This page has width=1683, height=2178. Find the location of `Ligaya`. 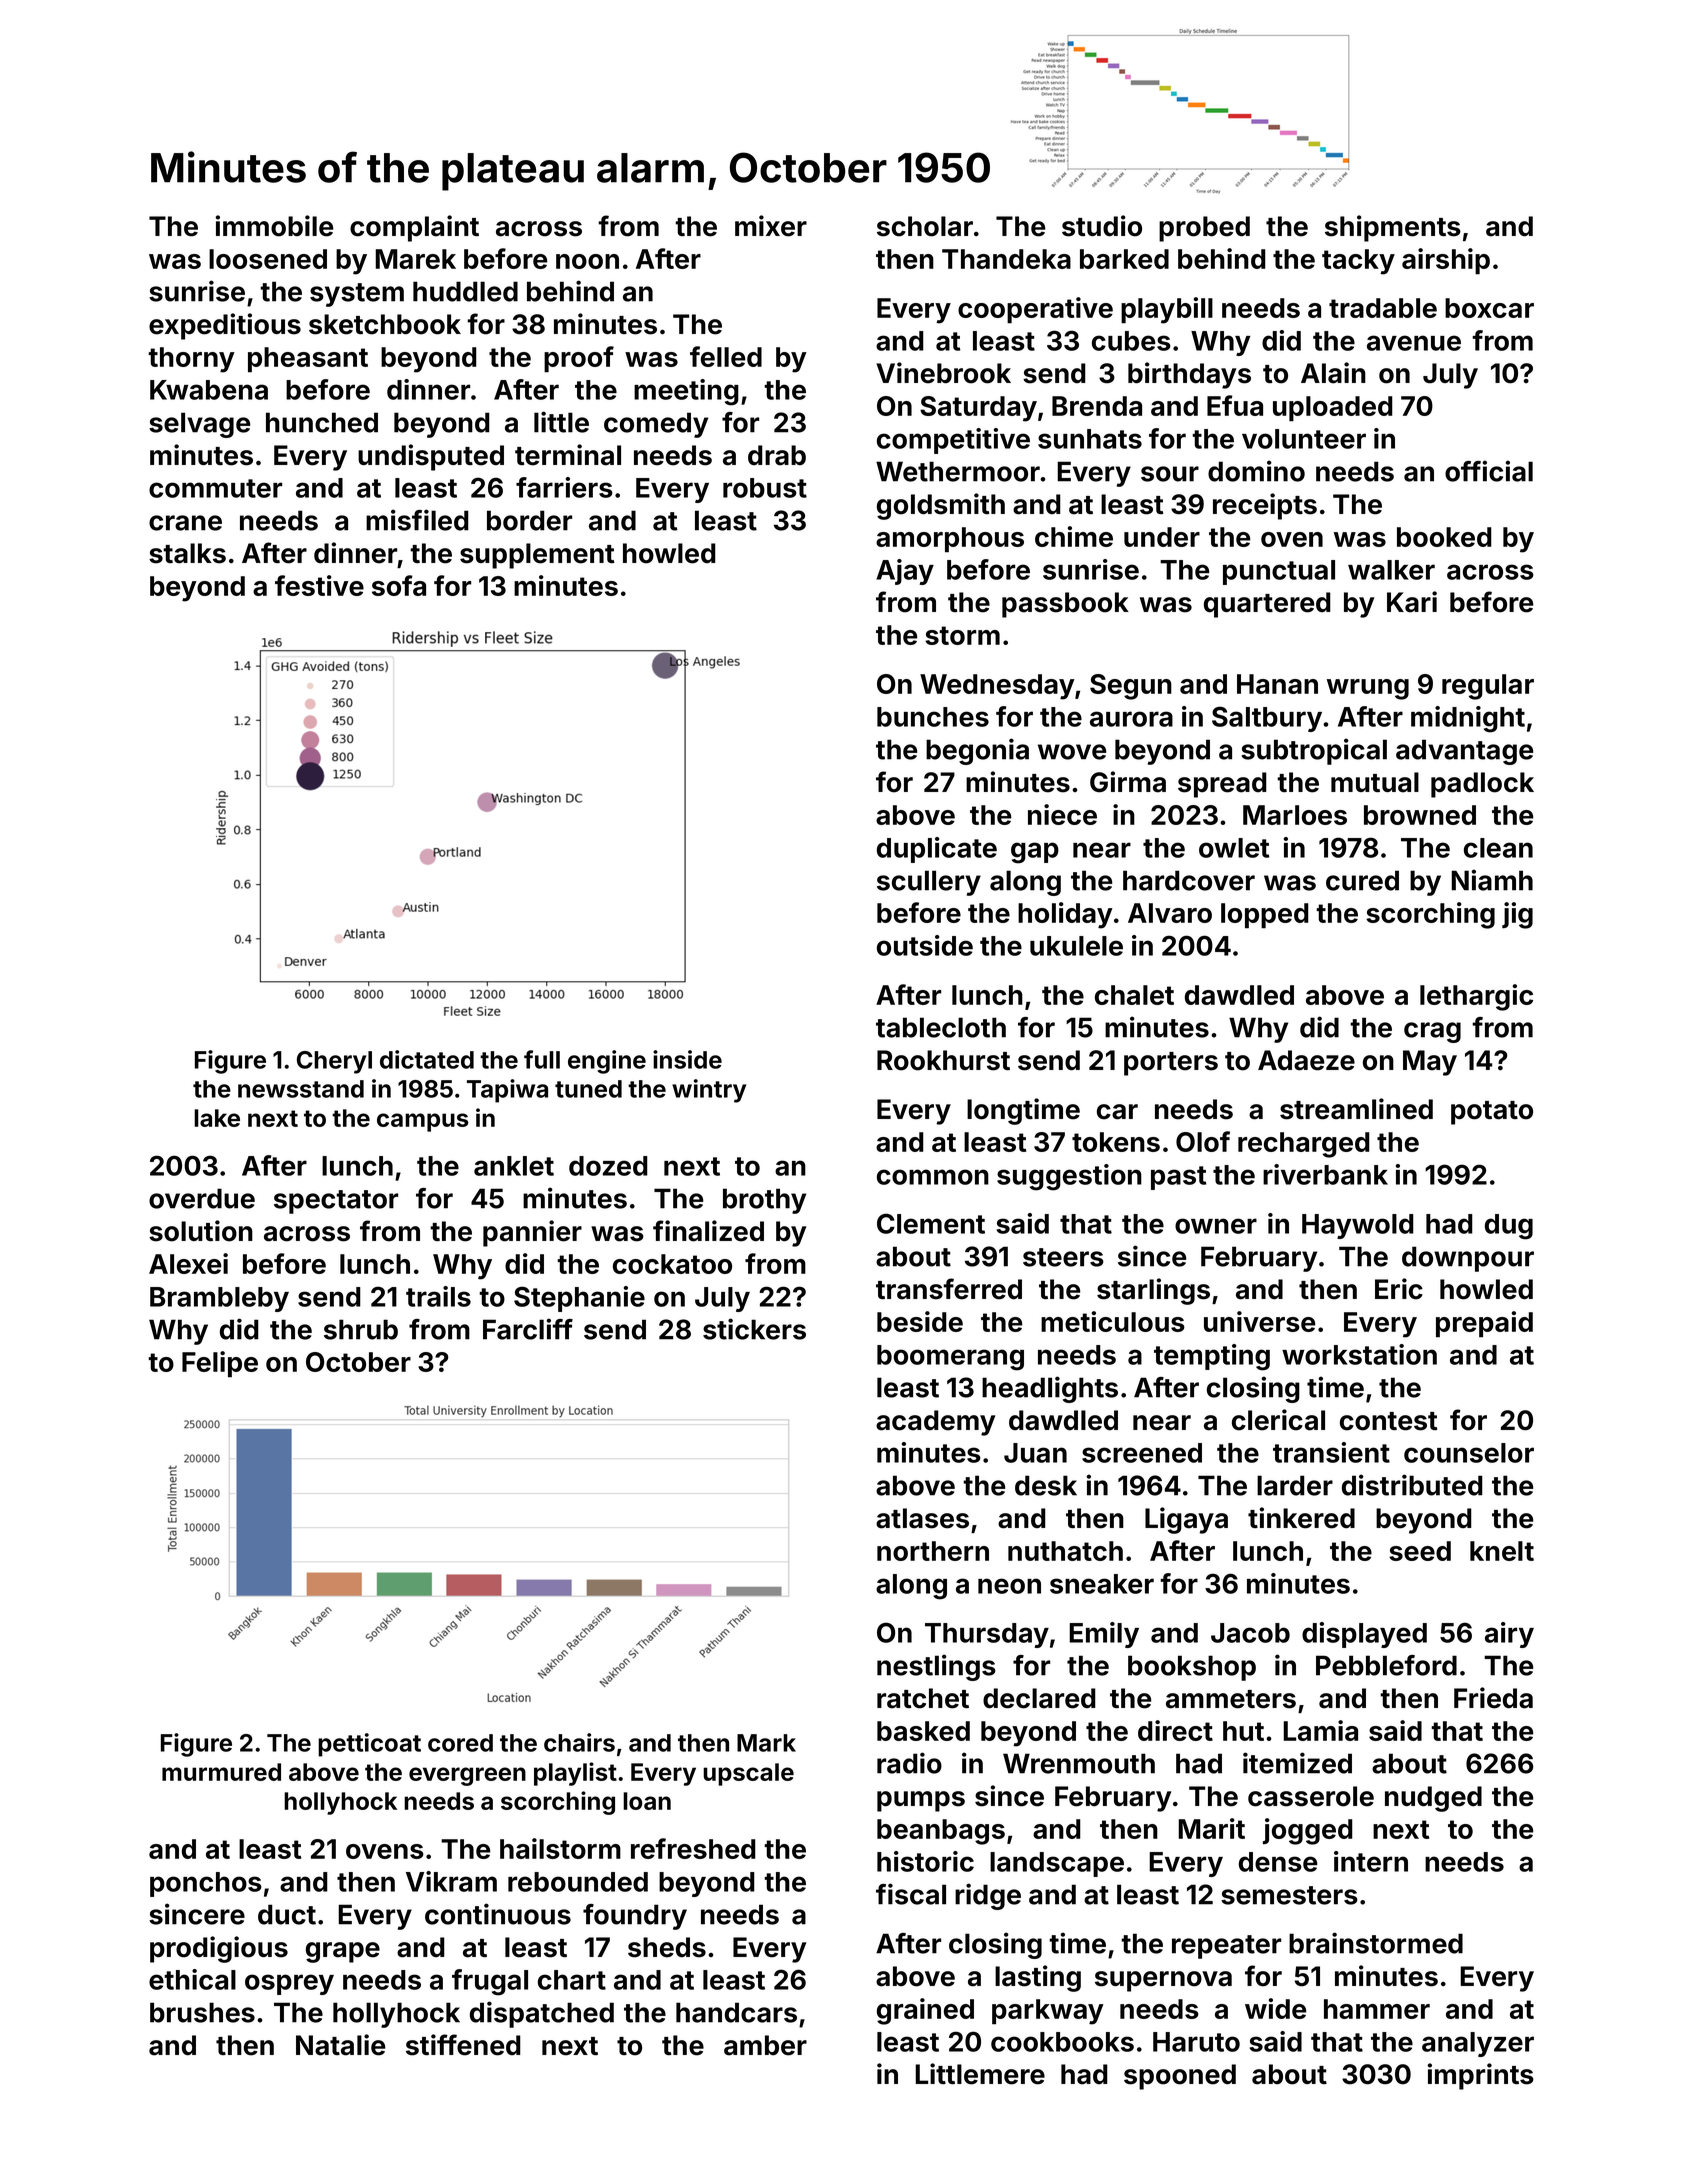

Ligaya is located at coordinates (1186, 1520).
